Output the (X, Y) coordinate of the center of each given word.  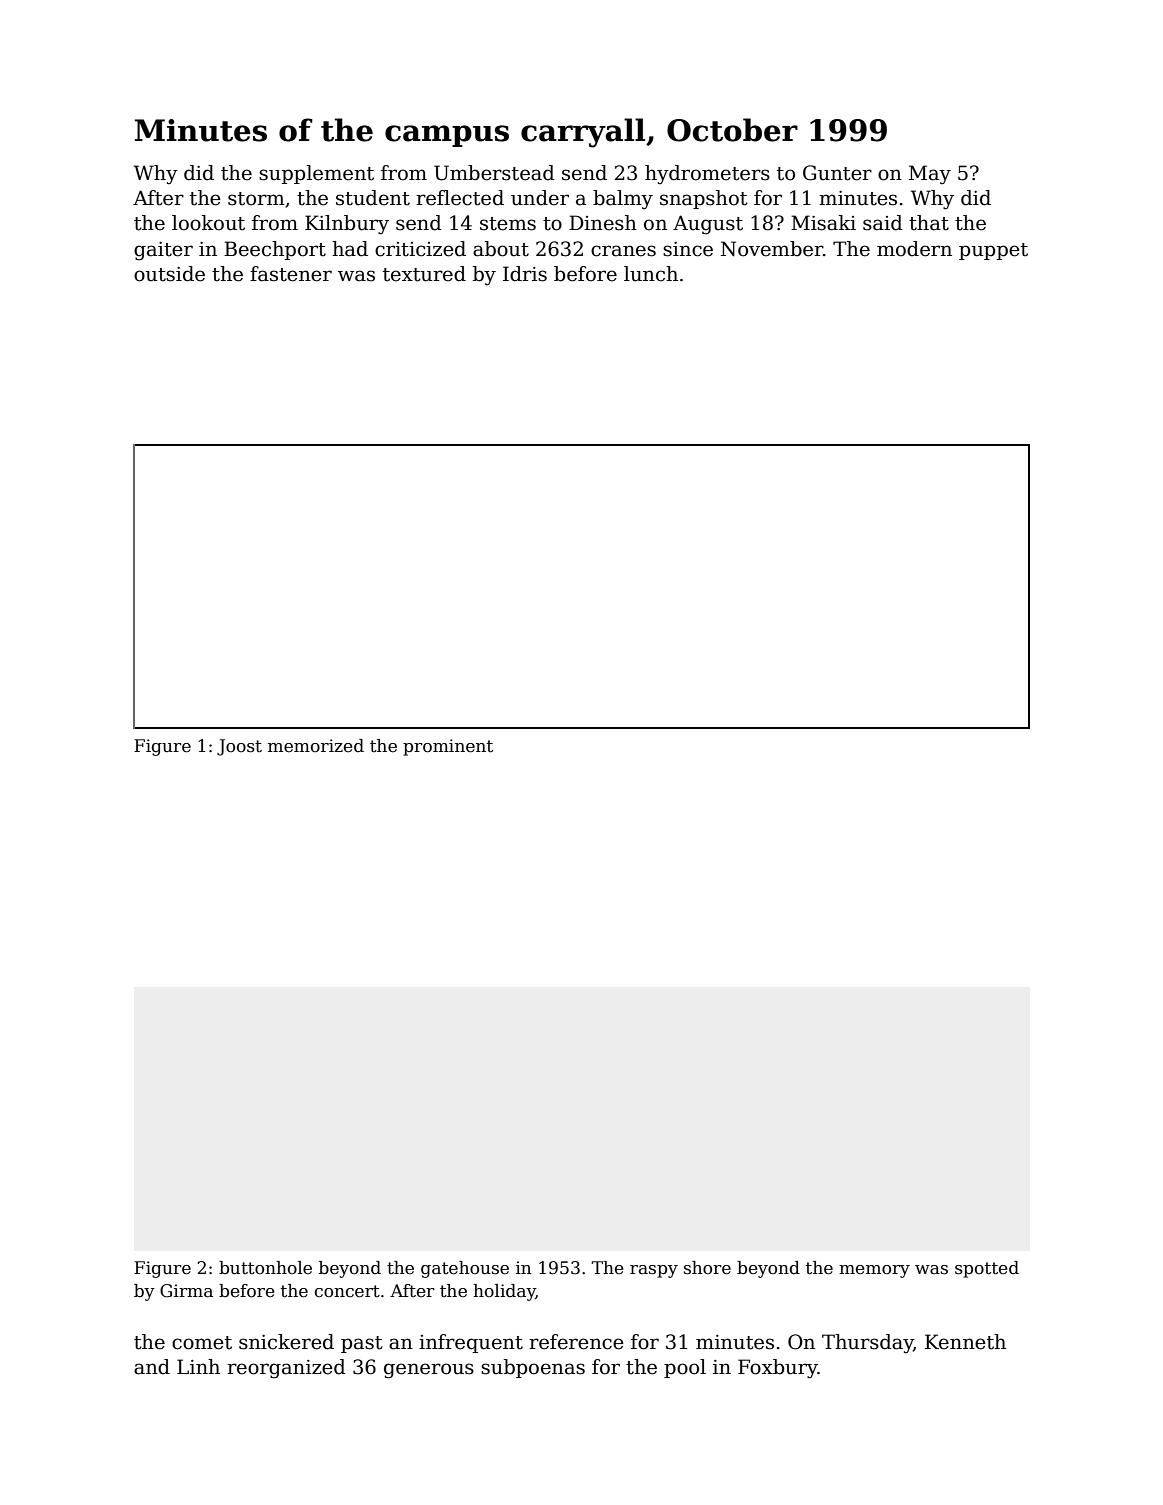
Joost (239, 747)
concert (347, 1291)
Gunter (837, 173)
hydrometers (707, 175)
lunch (651, 274)
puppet (993, 251)
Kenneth (965, 1342)
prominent (448, 747)
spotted (987, 1269)
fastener (291, 274)
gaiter (163, 251)
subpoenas (533, 1368)
